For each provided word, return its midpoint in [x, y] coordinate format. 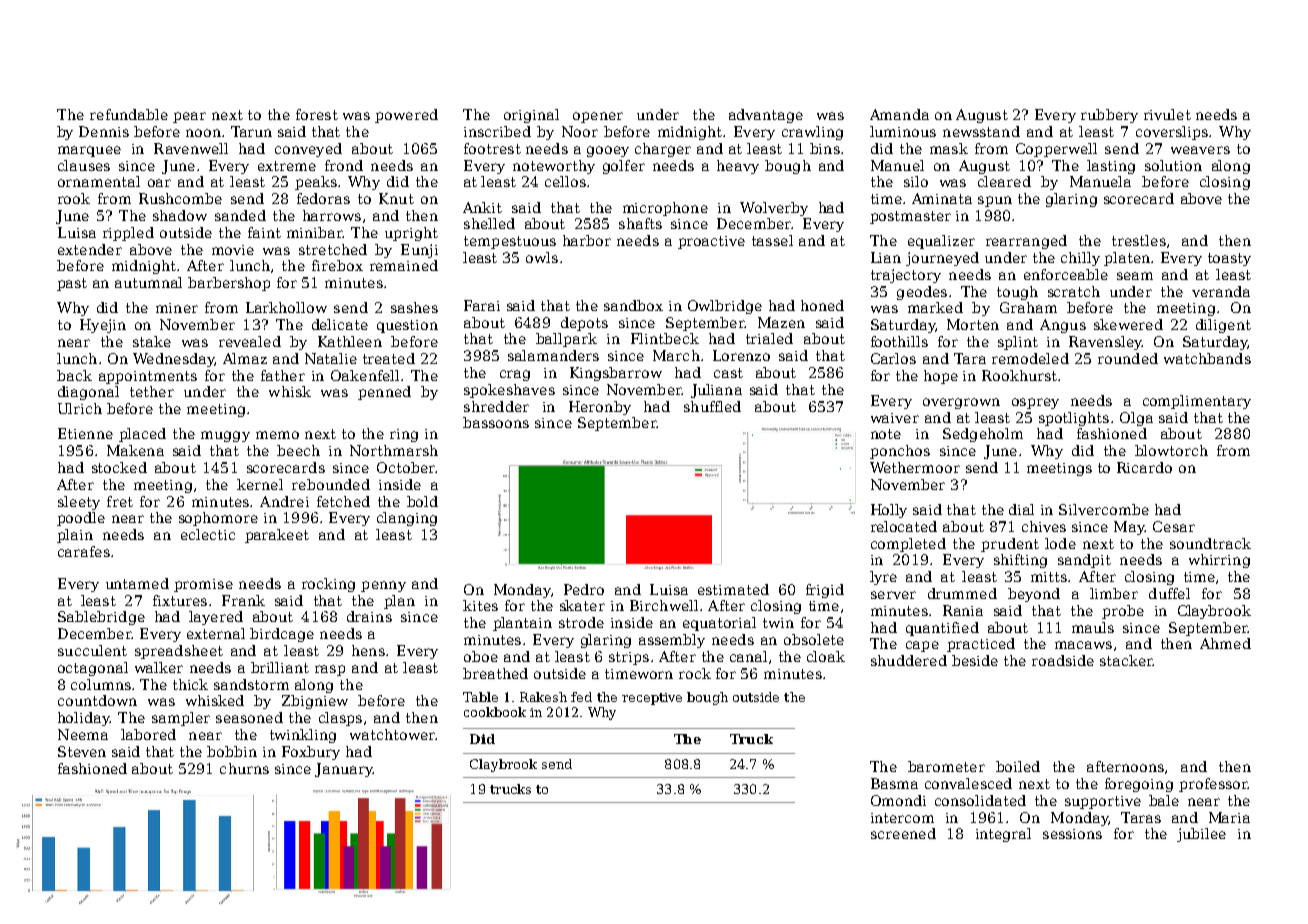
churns [244, 768]
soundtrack [1210, 543]
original [531, 116]
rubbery [1109, 116]
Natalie [331, 358]
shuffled [712, 406]
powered [406, 116]
